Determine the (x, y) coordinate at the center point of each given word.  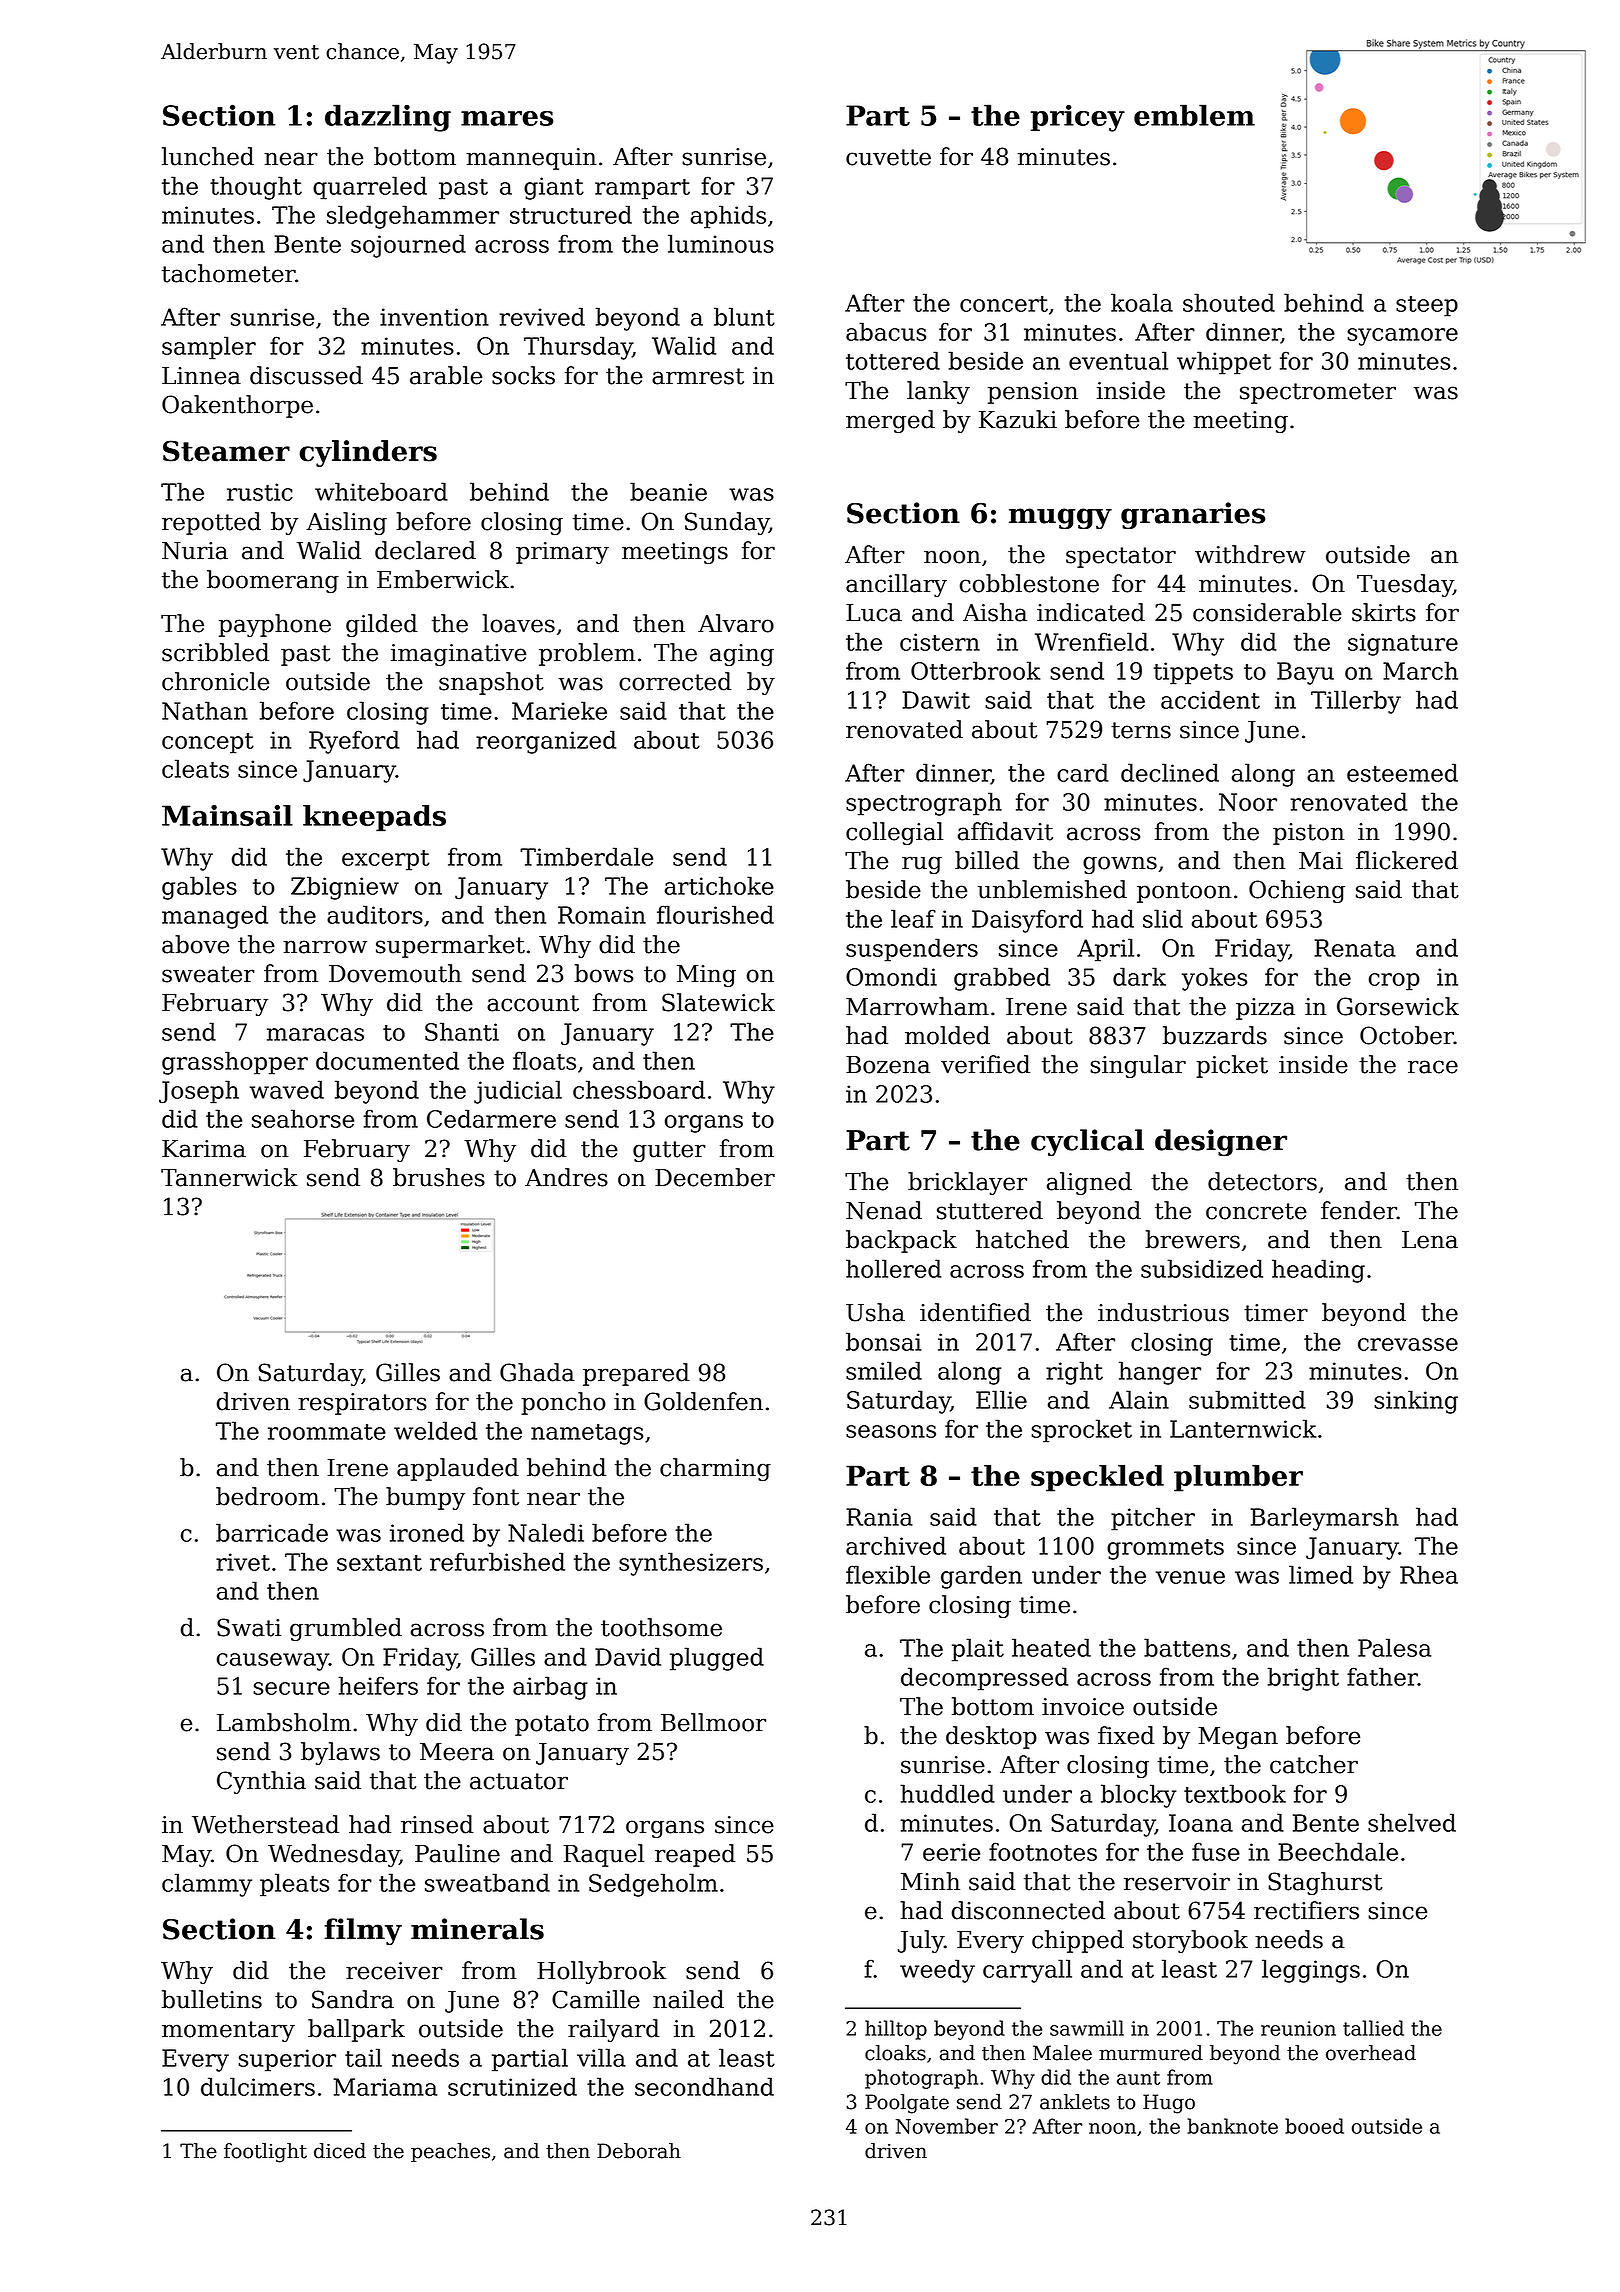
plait (978, 1650)
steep (1427, 306)
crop (1394, 982)
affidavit (1005, 831)
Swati (249, 1627)
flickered (1407, 860)
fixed (1126, 1735)
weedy (937, 1971)
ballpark (356, 2030)
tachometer (228, 273)
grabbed (1002, 979)
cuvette (888, 157)
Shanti (462, 1031)
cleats (195, 768)
